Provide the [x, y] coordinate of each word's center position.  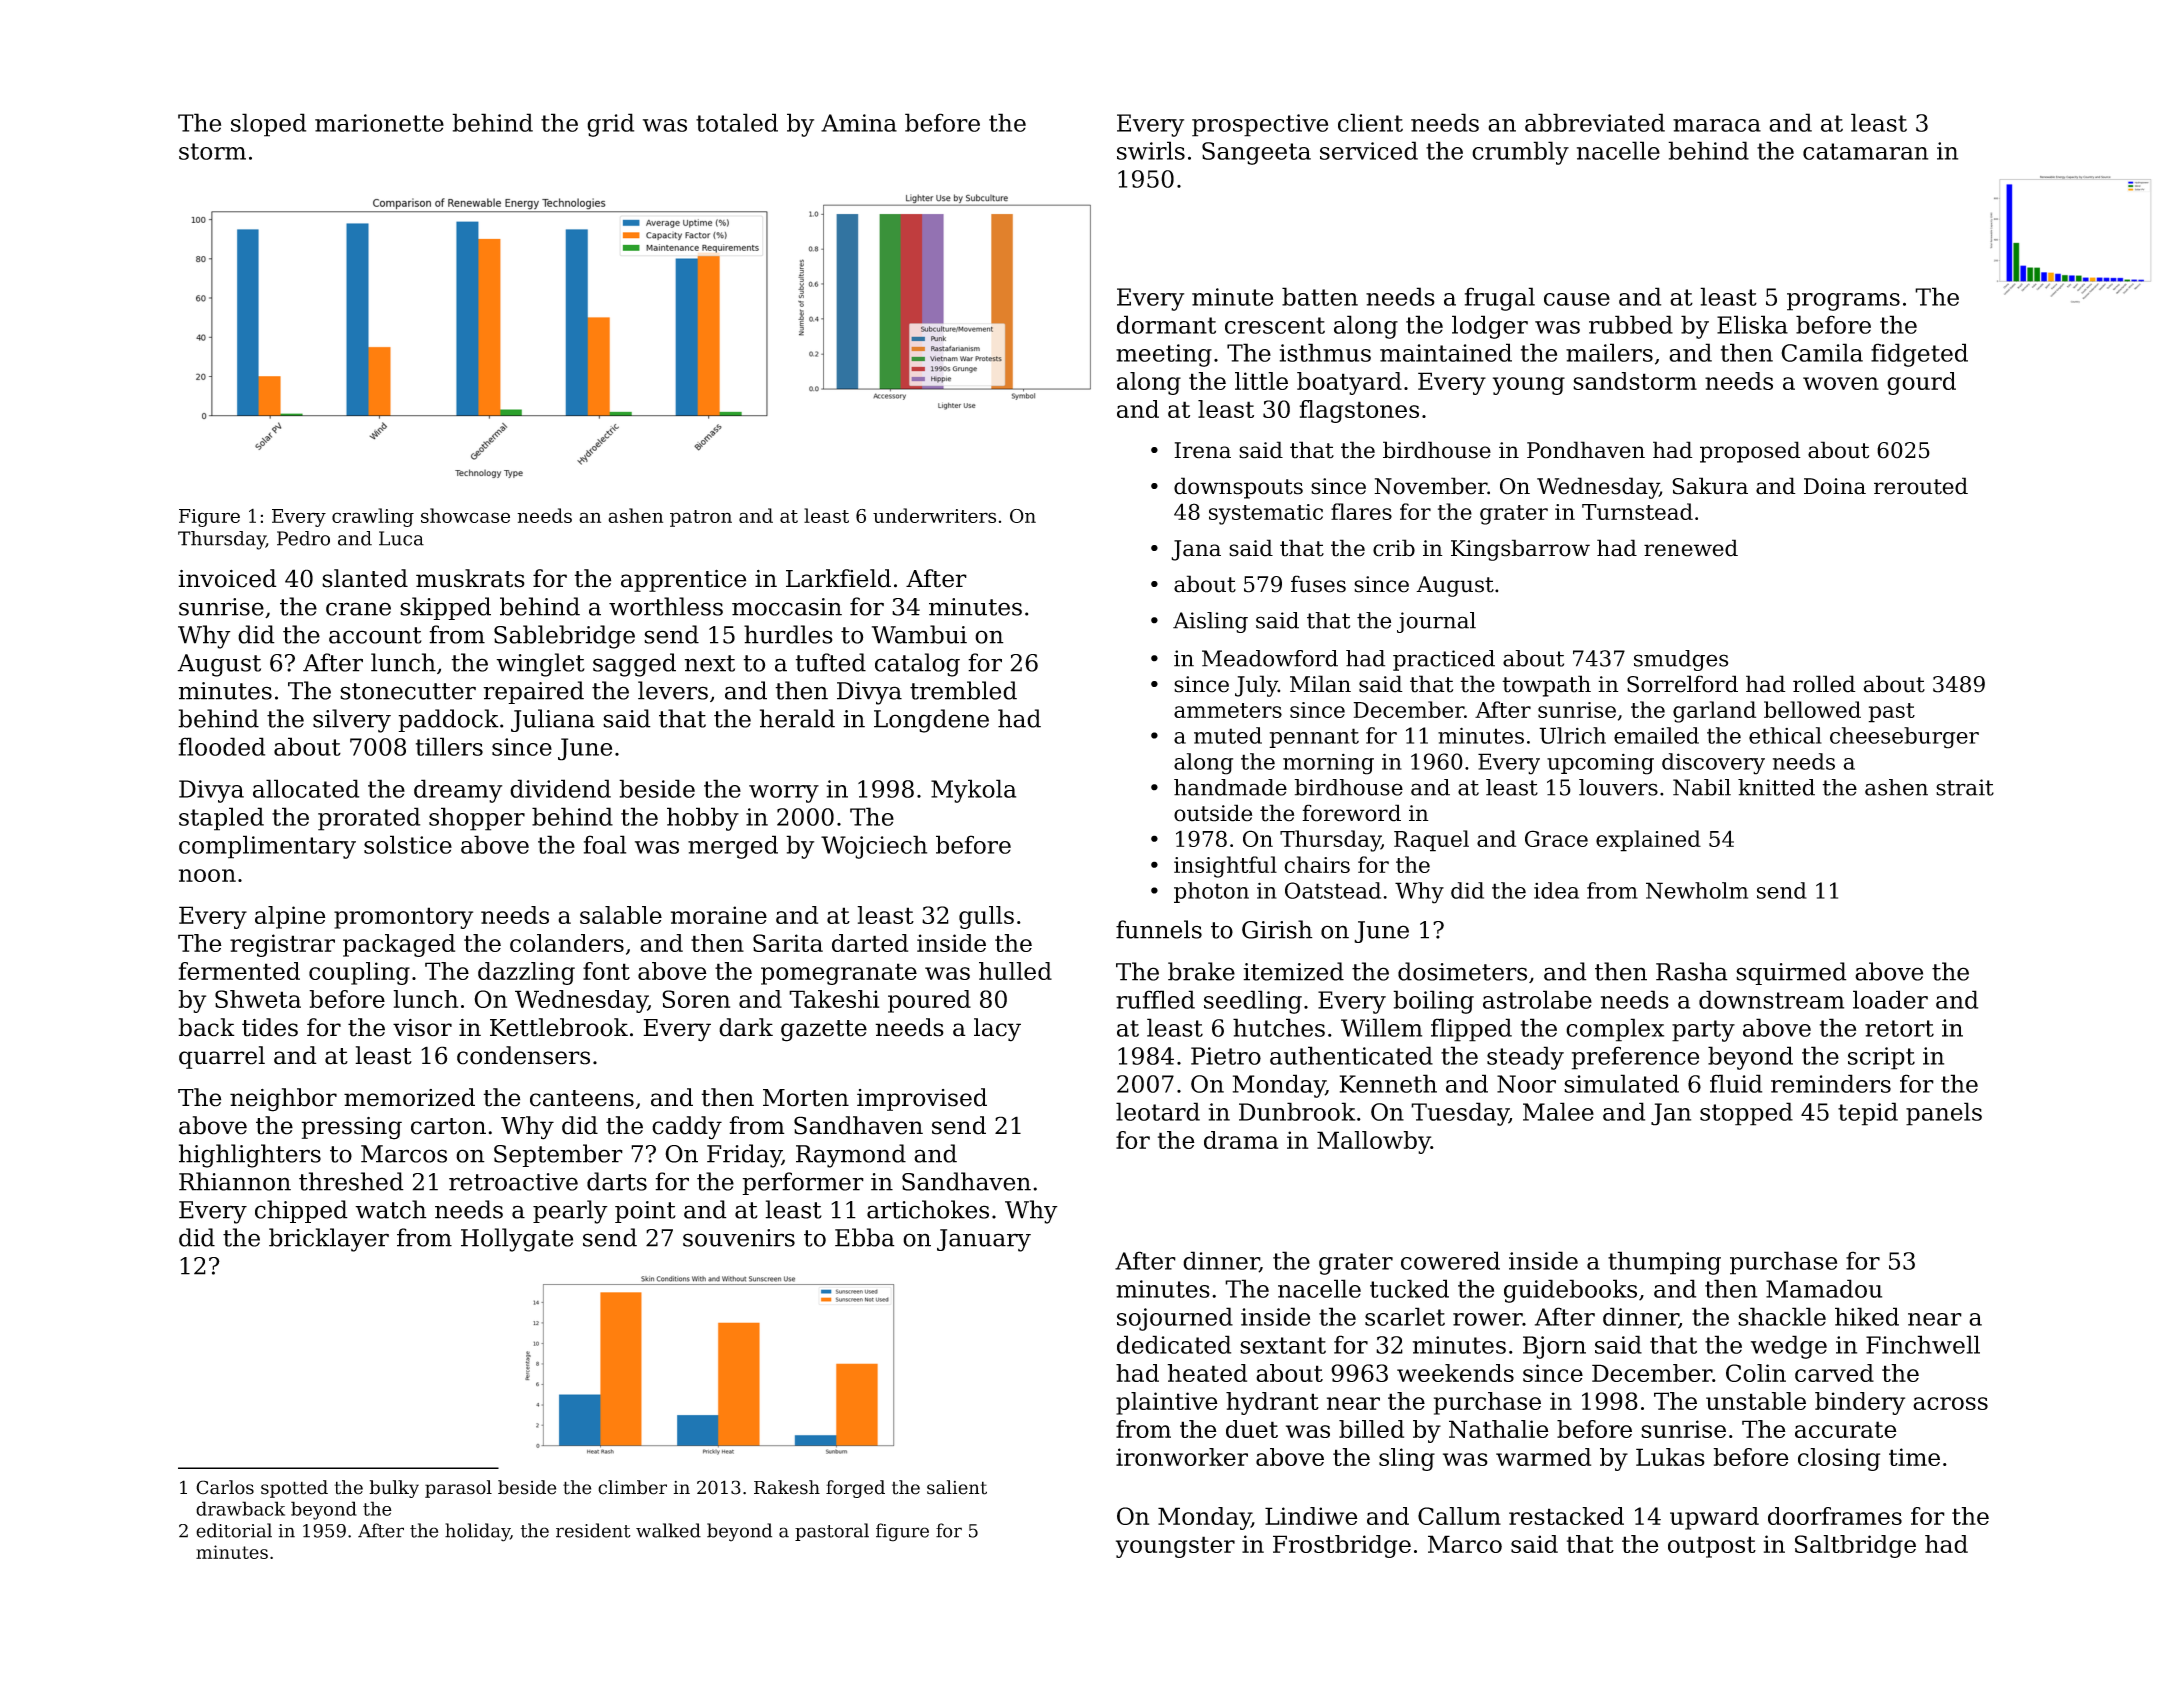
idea [1556, 890]
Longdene [931, 721]
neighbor [283, 1100]
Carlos [225, 1487]
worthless [666, 606]
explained [1648, 841]
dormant [1166, 324]
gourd [1921, 383]
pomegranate [839, 974]
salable [621, 915]
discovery [1713, 764]
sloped [268, 125]
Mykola [973, 791]
